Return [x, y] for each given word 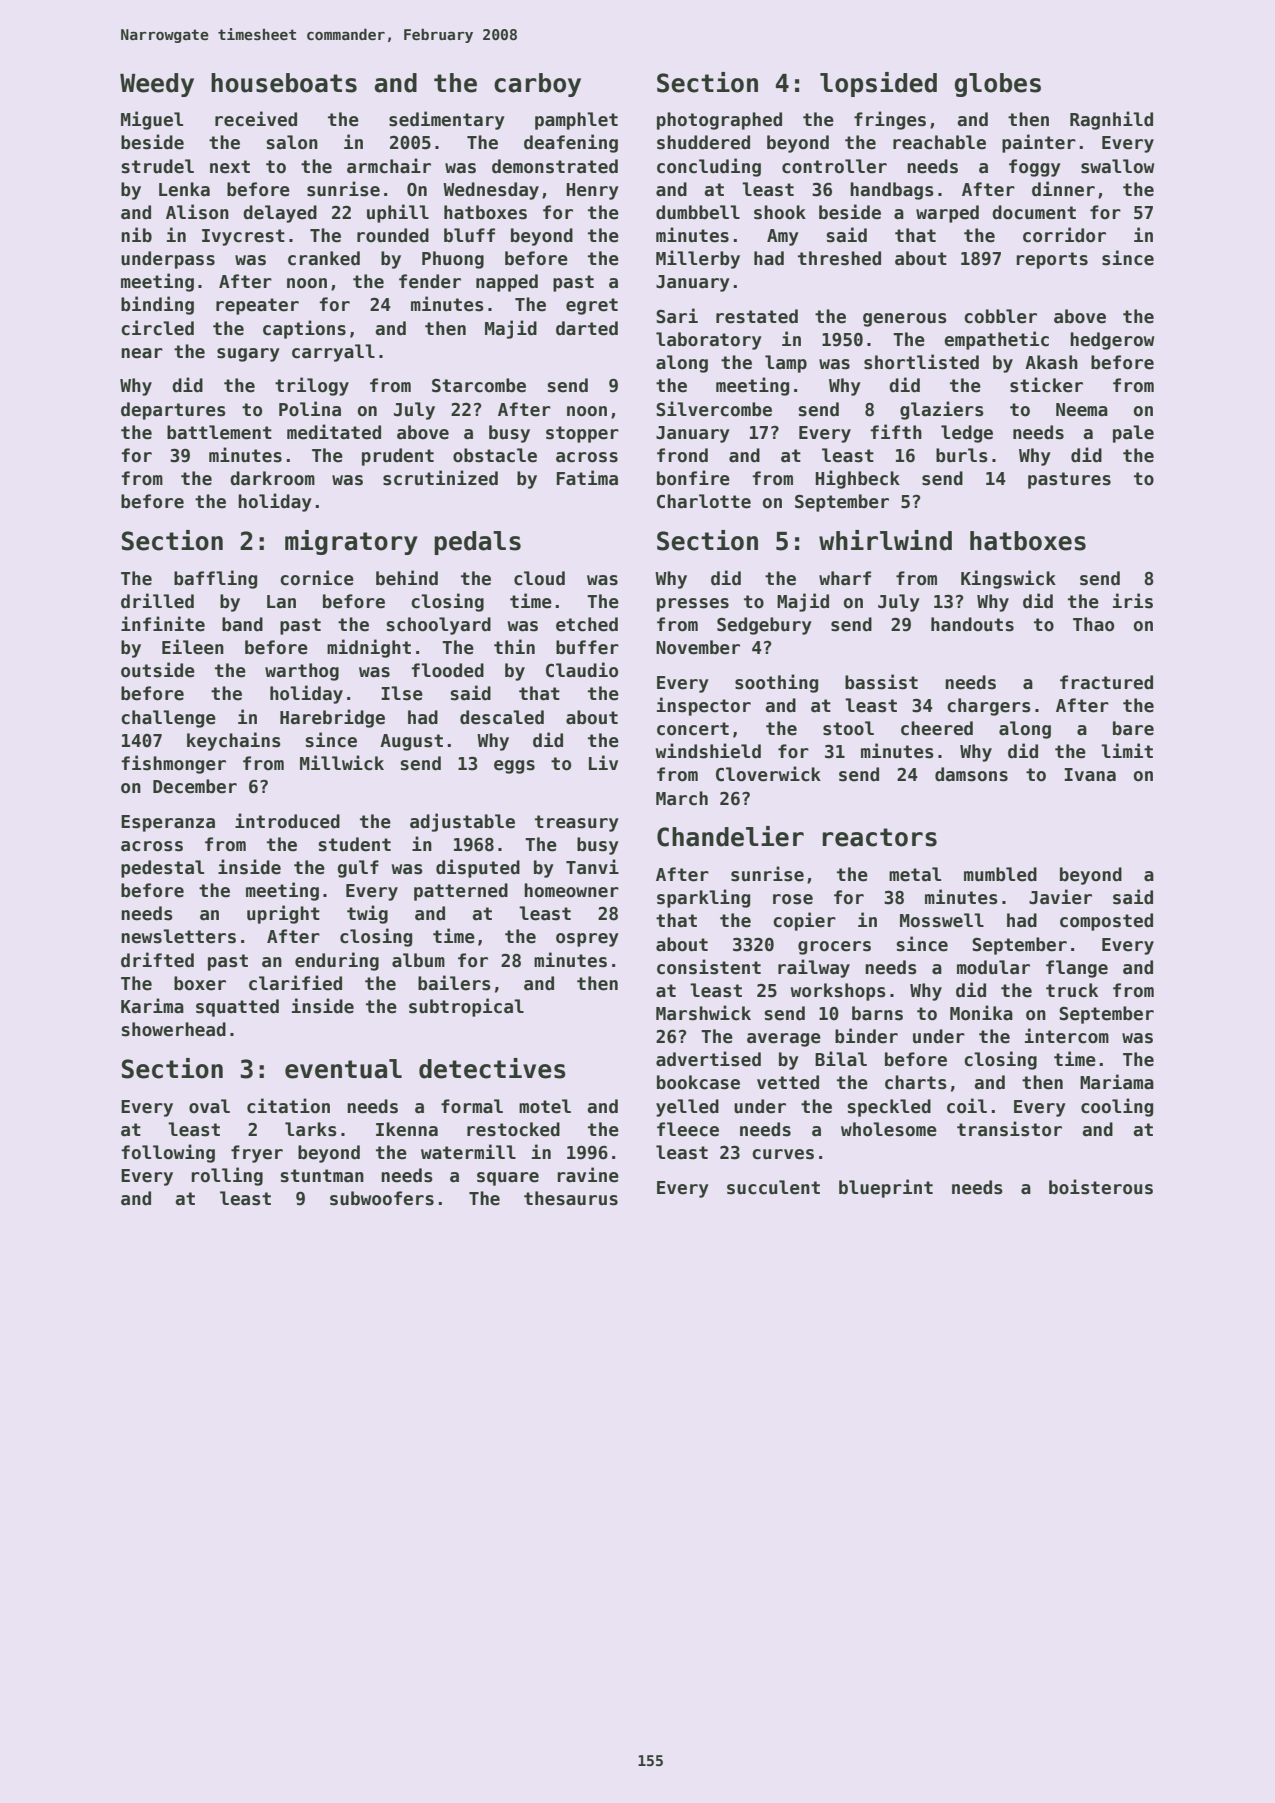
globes [998, 85]
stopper [582, 434]
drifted [157, 960]
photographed [719, 121]
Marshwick [703, 1013]
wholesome [889, 1129]
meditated [334, 432]
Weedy [157, 85]
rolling [227, 1176]
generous [905, 320]
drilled [157, 601]
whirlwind [885, 540]
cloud [539, 578]
